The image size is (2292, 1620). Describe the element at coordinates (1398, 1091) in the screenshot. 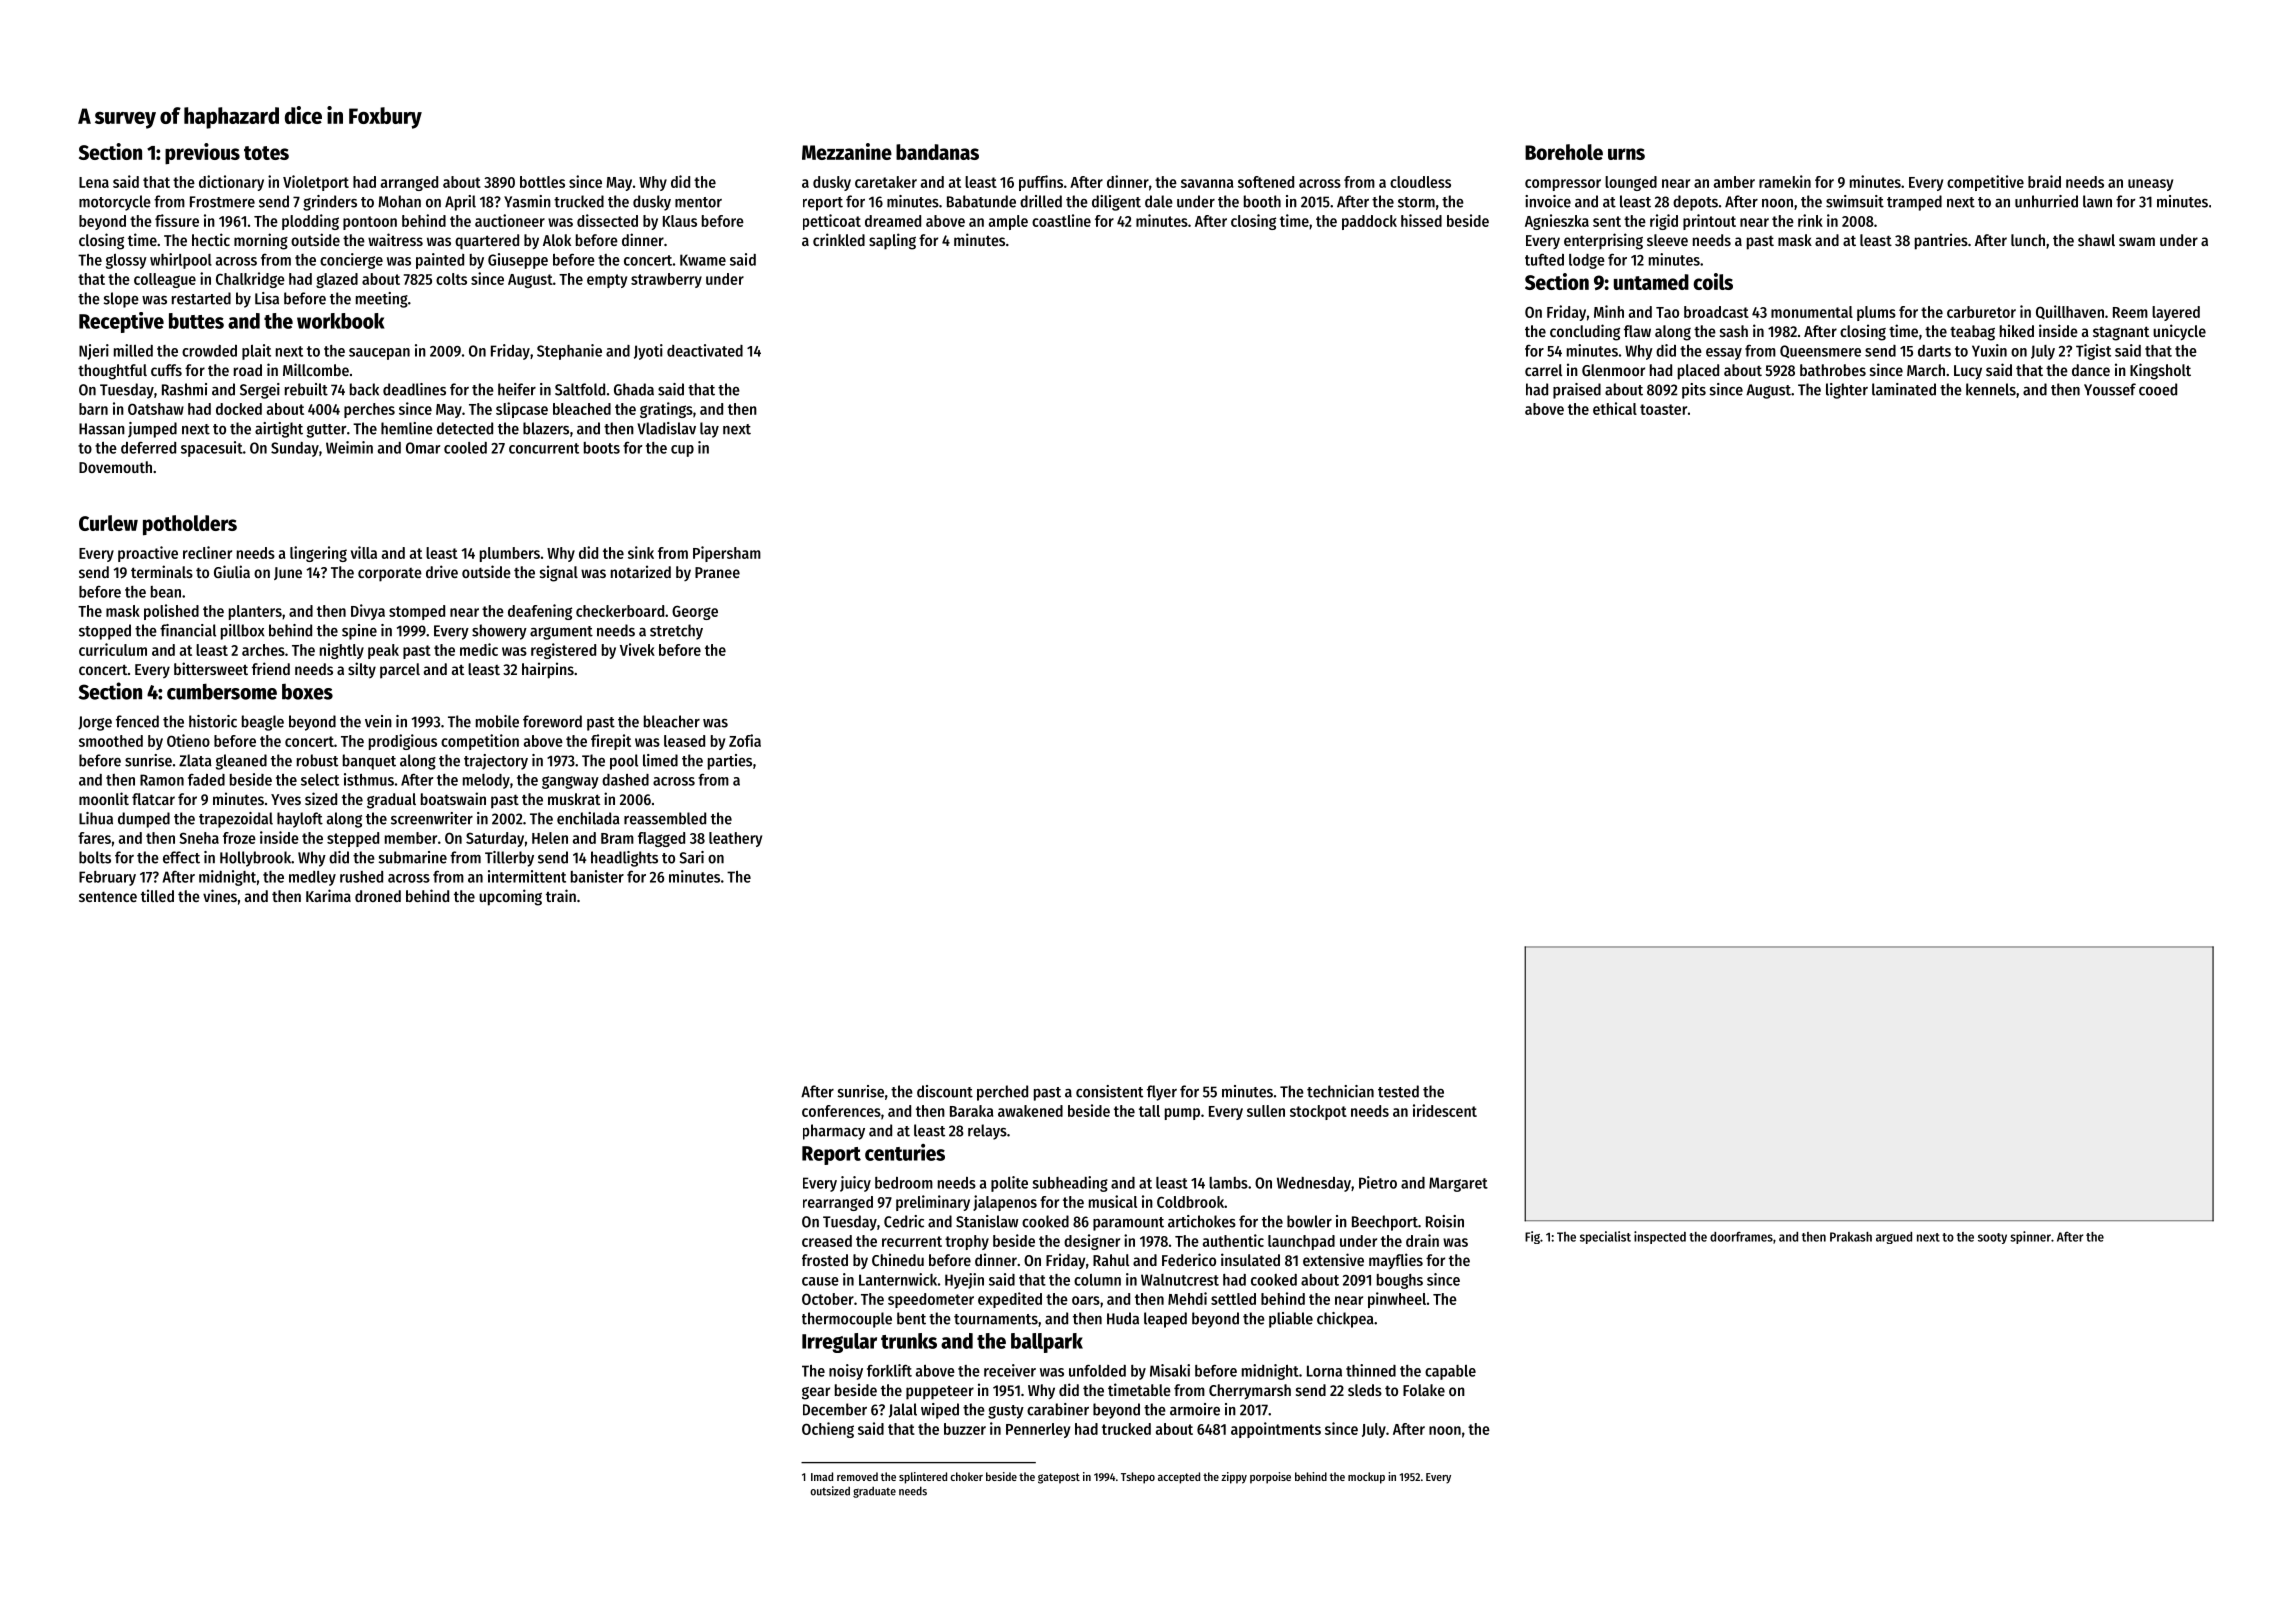

I see `tested` at that location.
